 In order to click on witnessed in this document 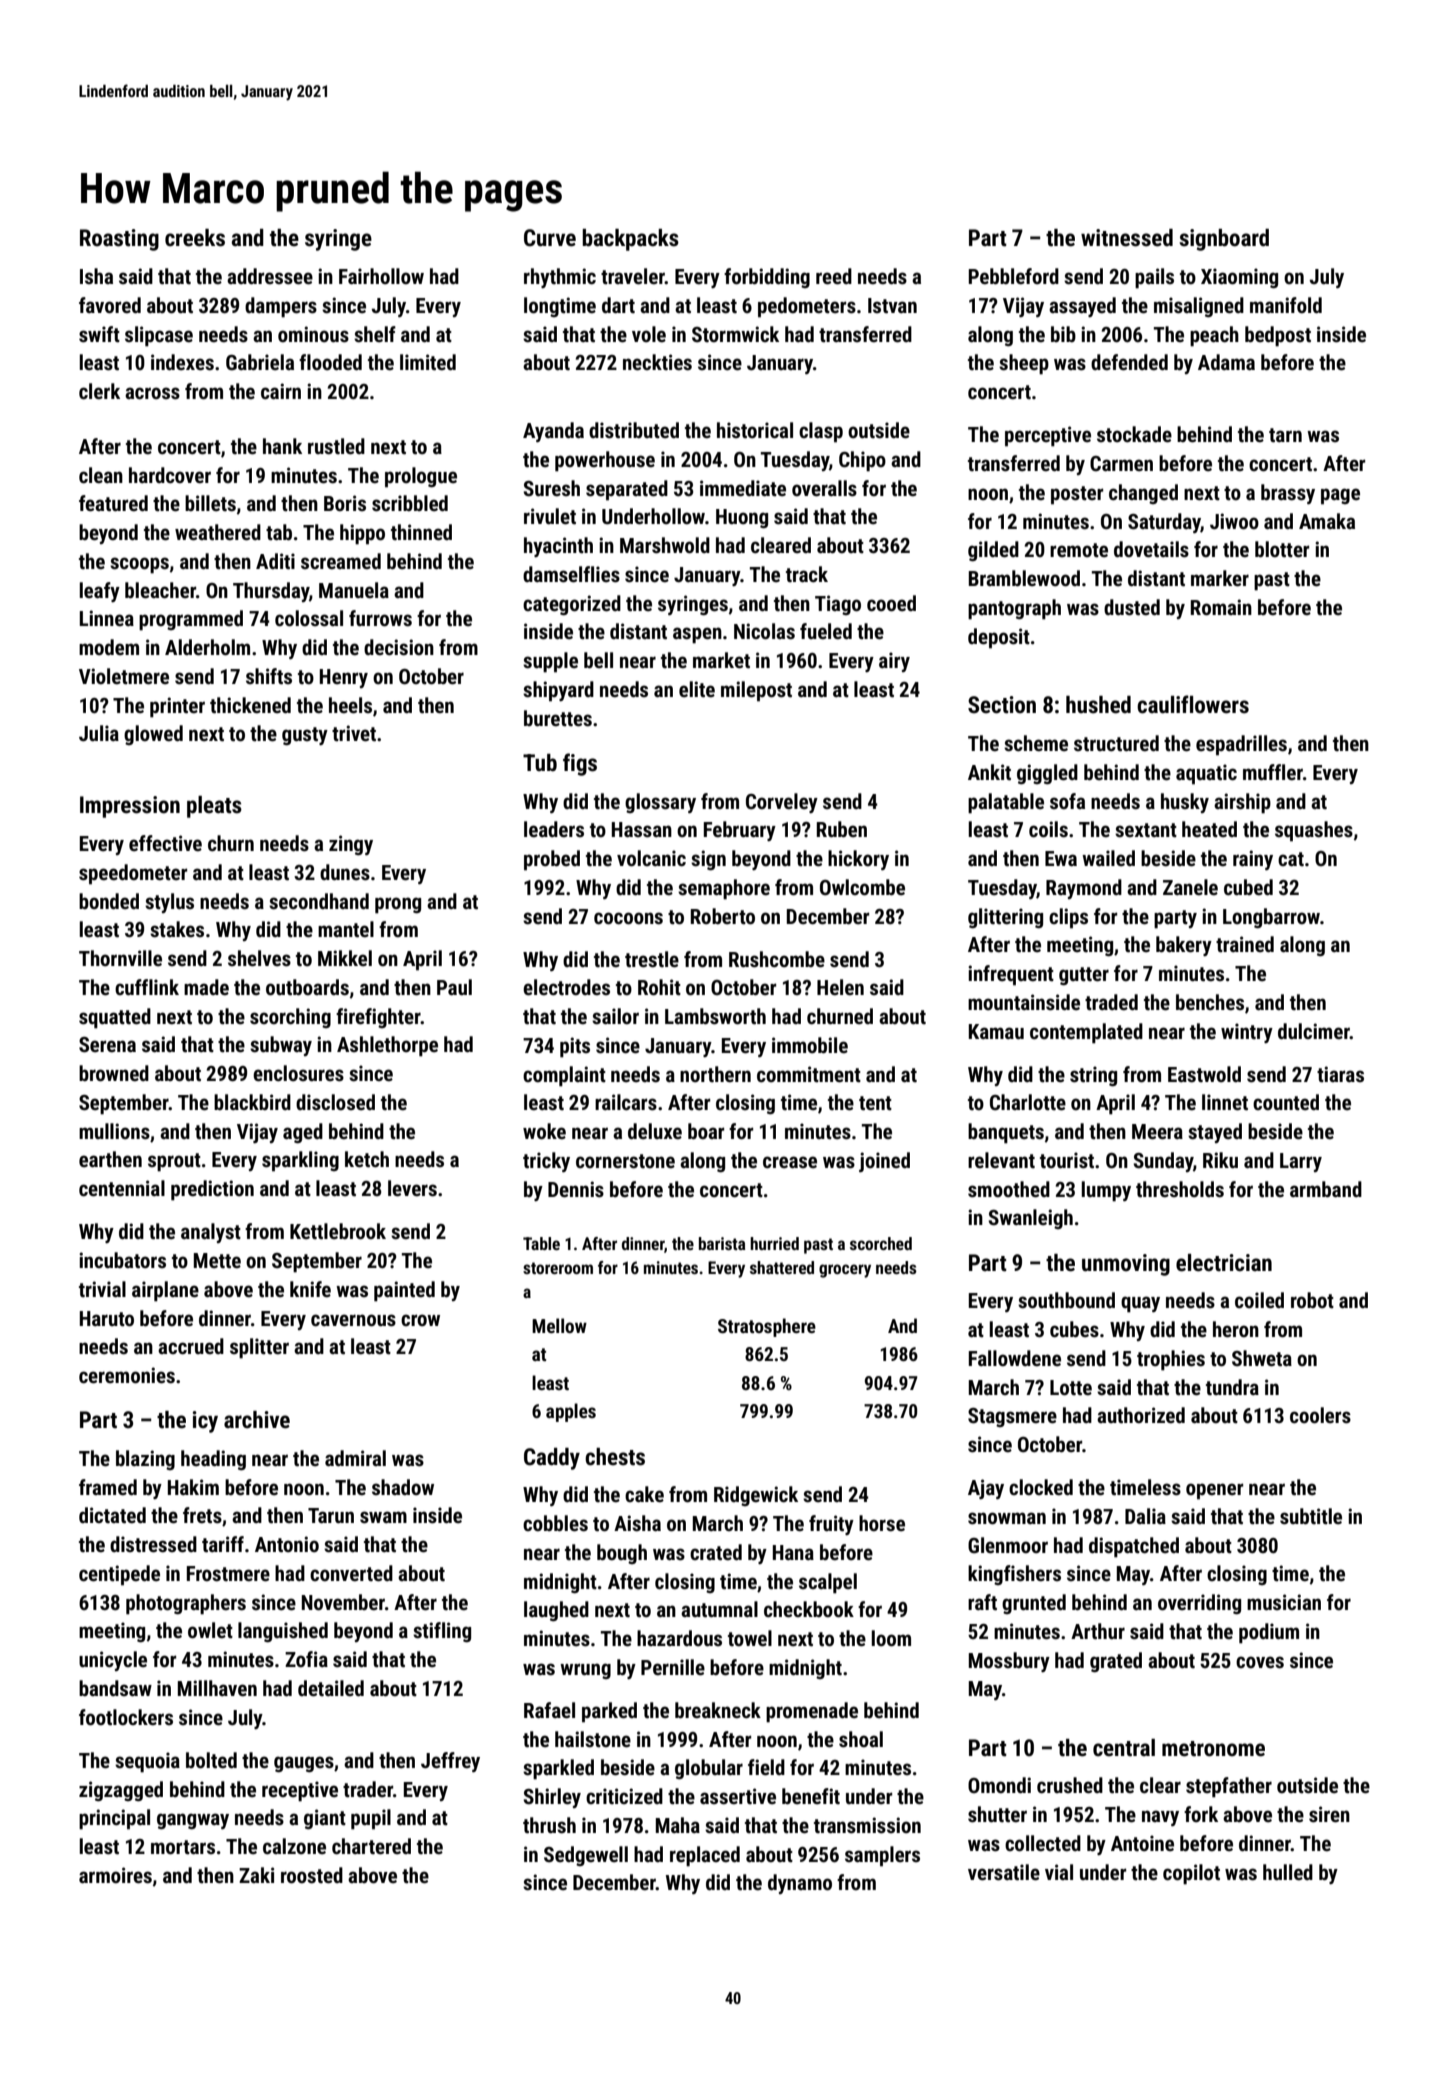, I will do `click(1127, 238)`.
